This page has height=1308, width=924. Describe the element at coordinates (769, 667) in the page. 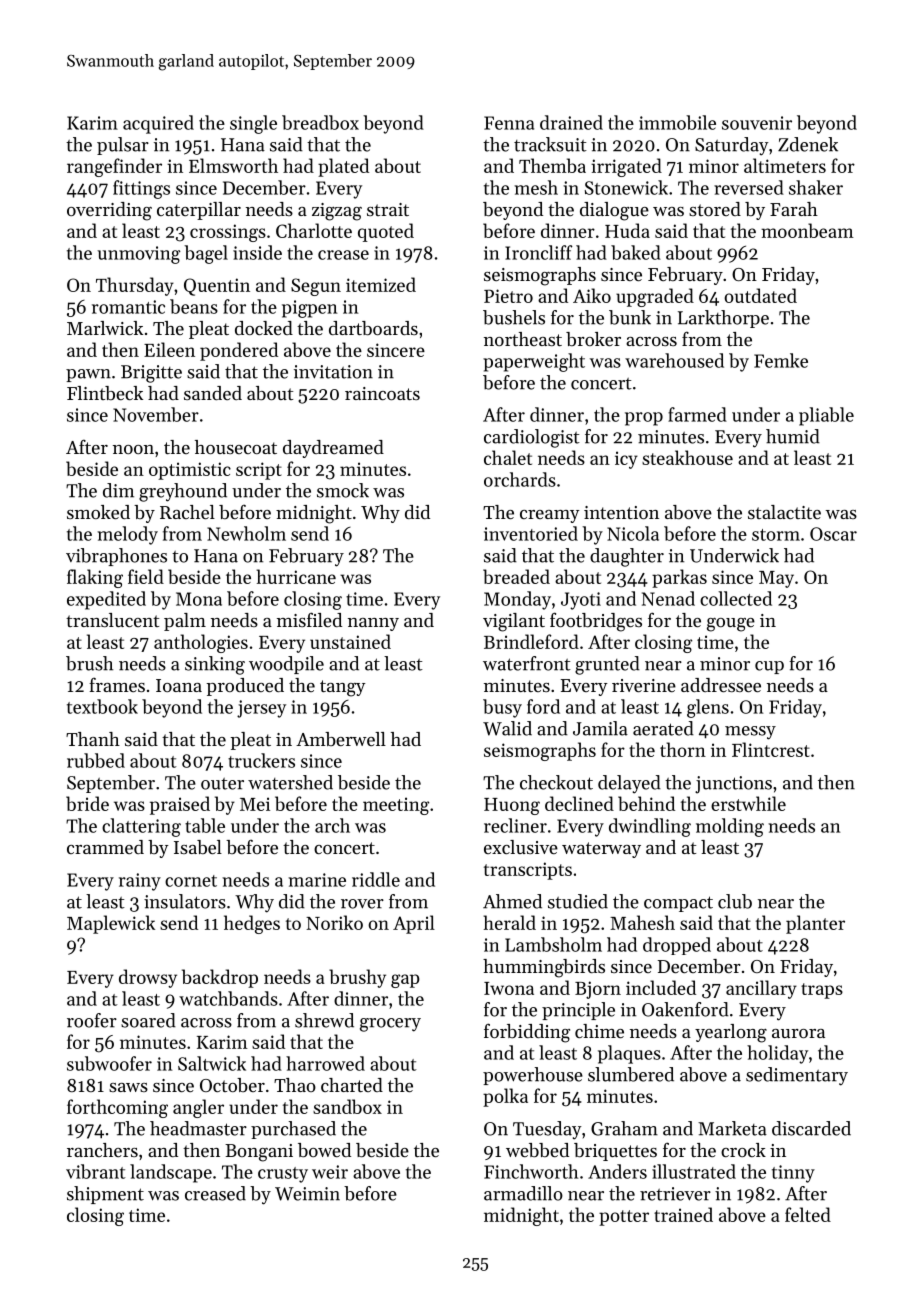

I see `cup` at that location.
